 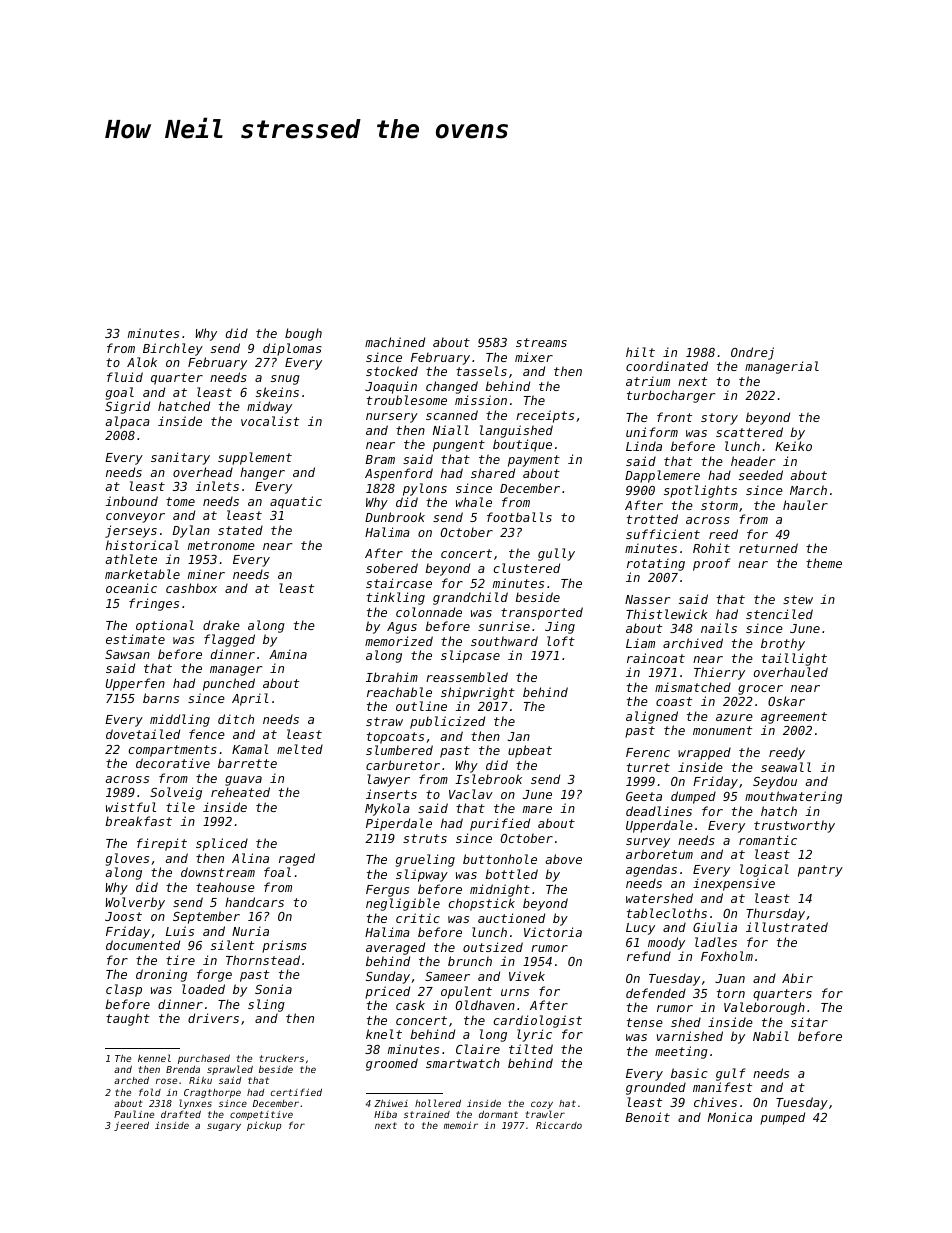 I want to click on Birchley, so click(x=173, y=349).
